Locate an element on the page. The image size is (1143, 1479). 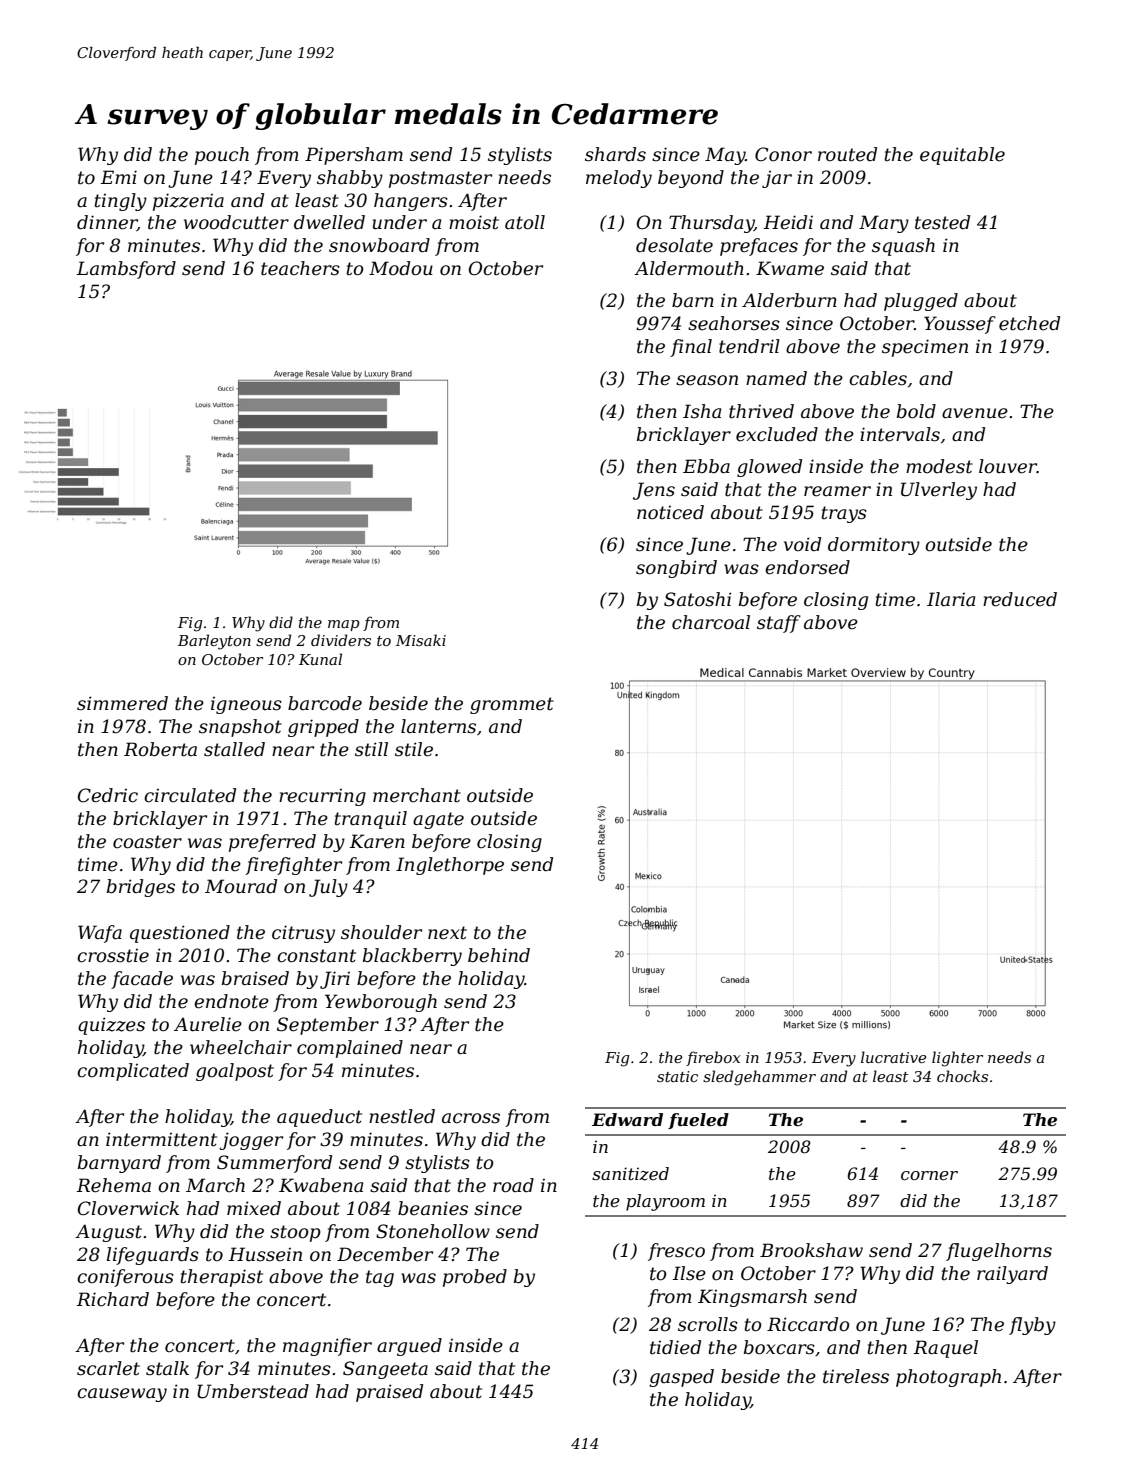
static is located at coordinates (677, 1076).
